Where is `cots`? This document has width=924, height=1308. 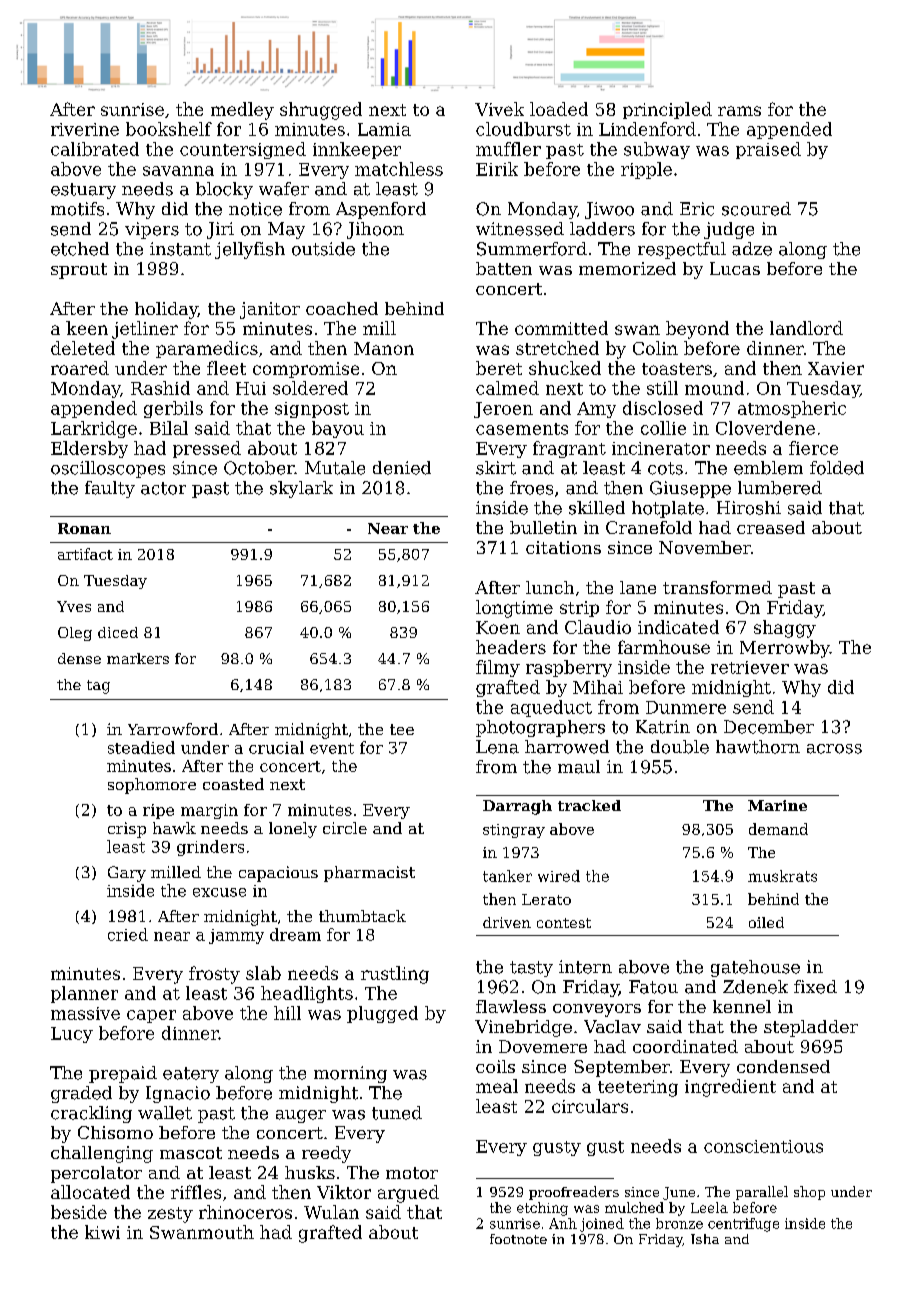 cots is located at coordinates (665, 468).
